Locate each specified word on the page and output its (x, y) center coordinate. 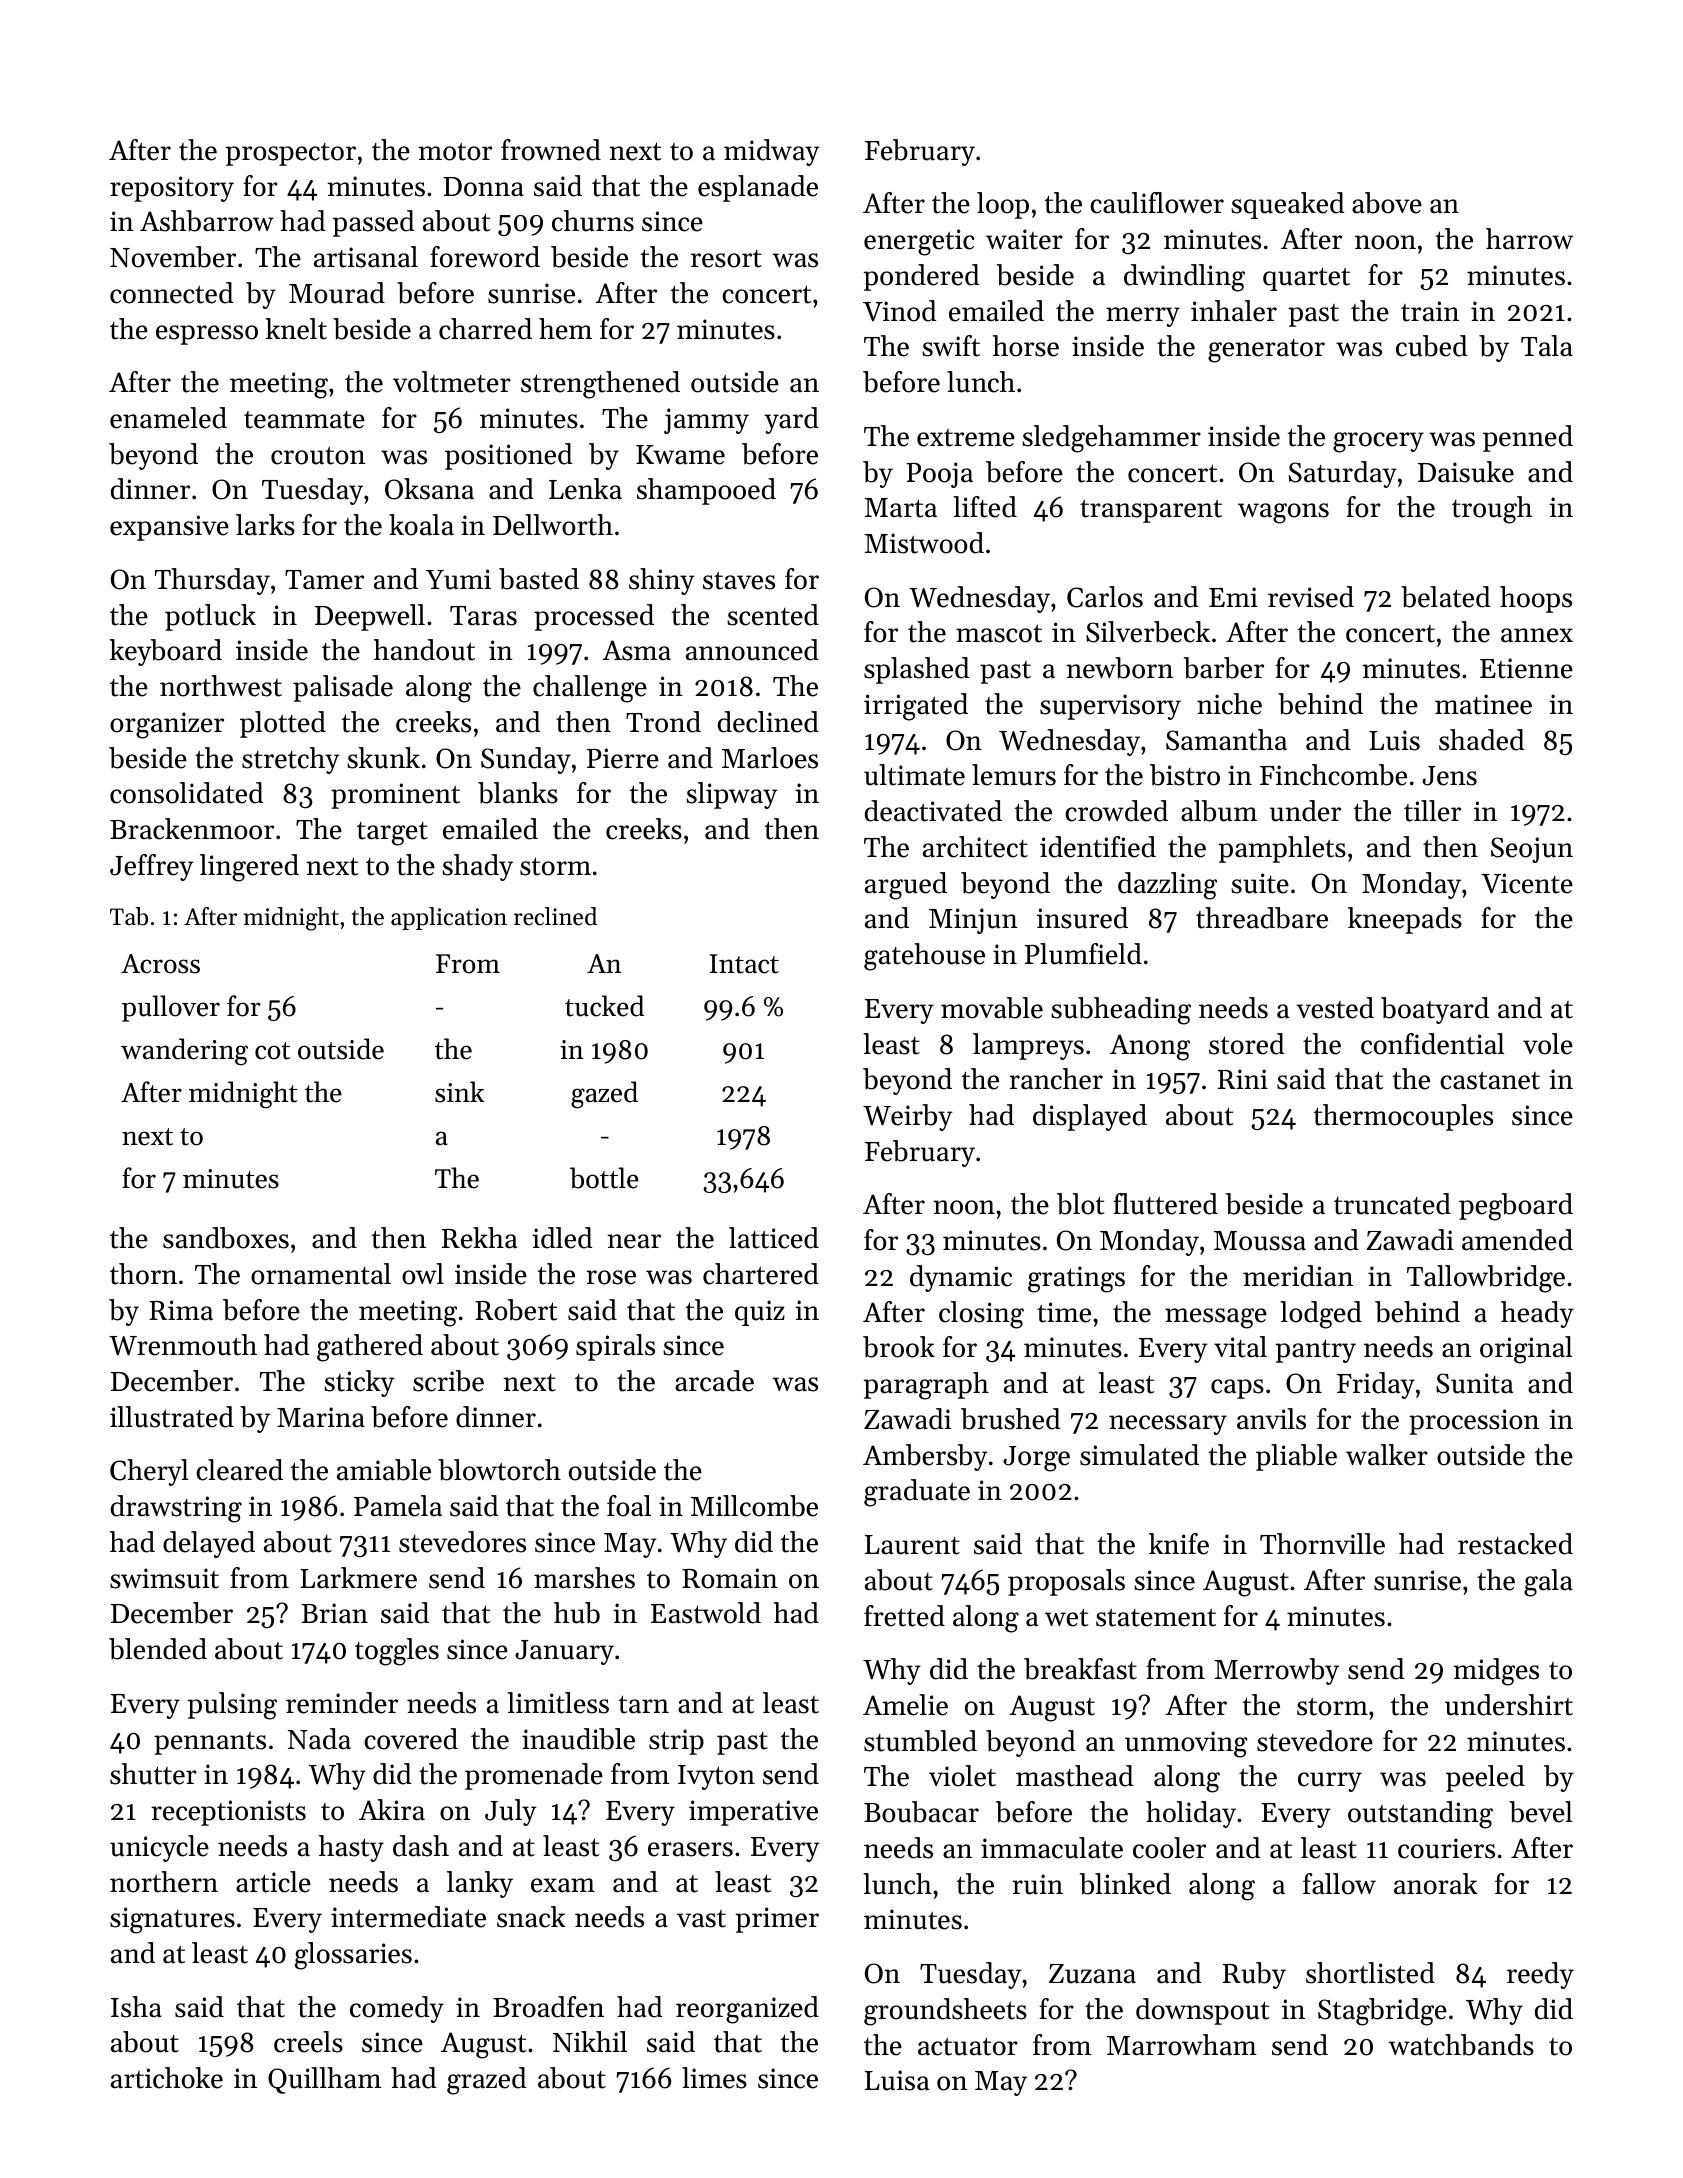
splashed (916, 670)
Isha (136, 2007)
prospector (291, 154)
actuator (968, 2046)
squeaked (1287, 205)
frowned (551, 150)
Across (160, 964)
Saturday (1343, 474)
